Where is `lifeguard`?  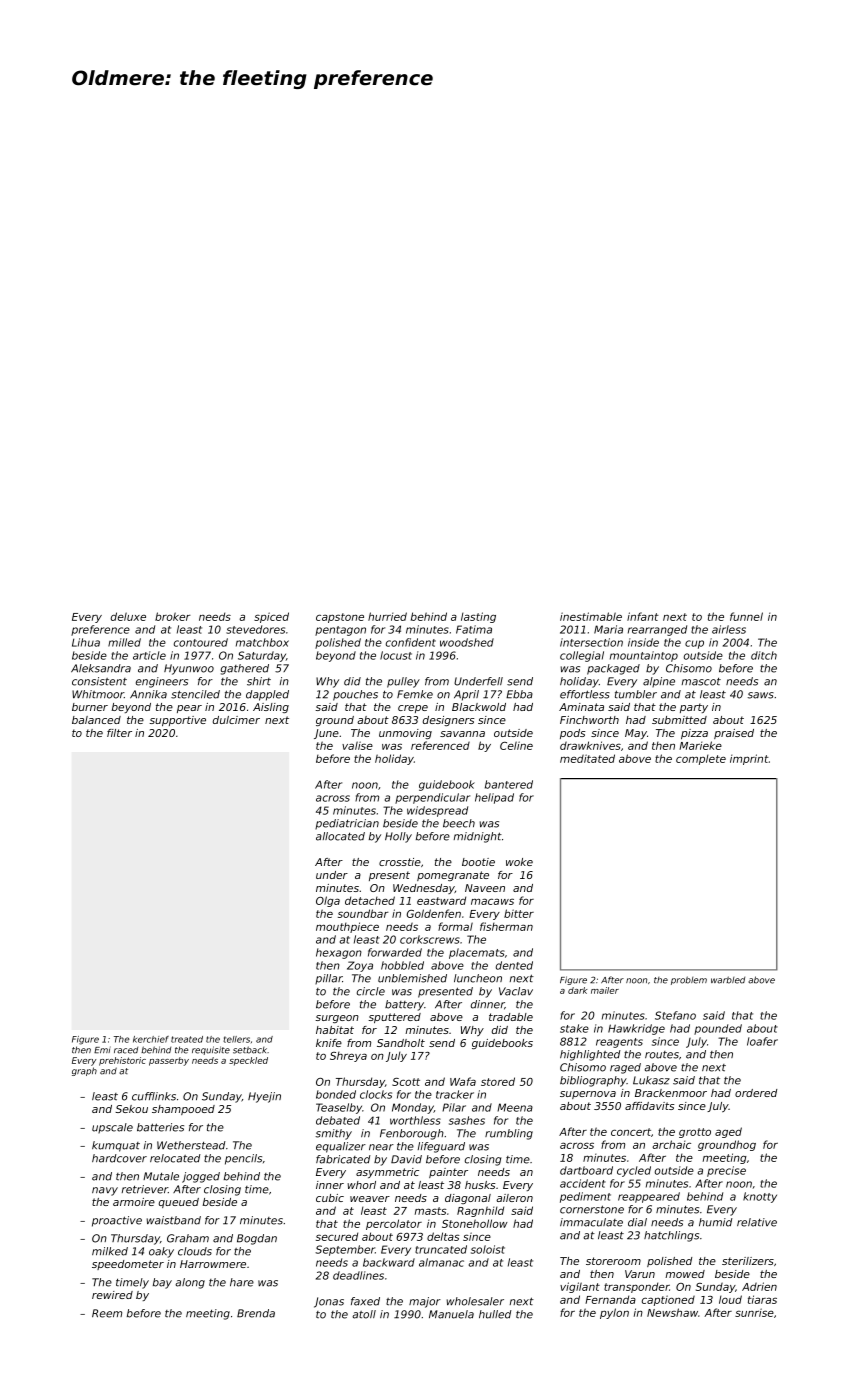 lifeguard is located at coordinates (441, 1147).
